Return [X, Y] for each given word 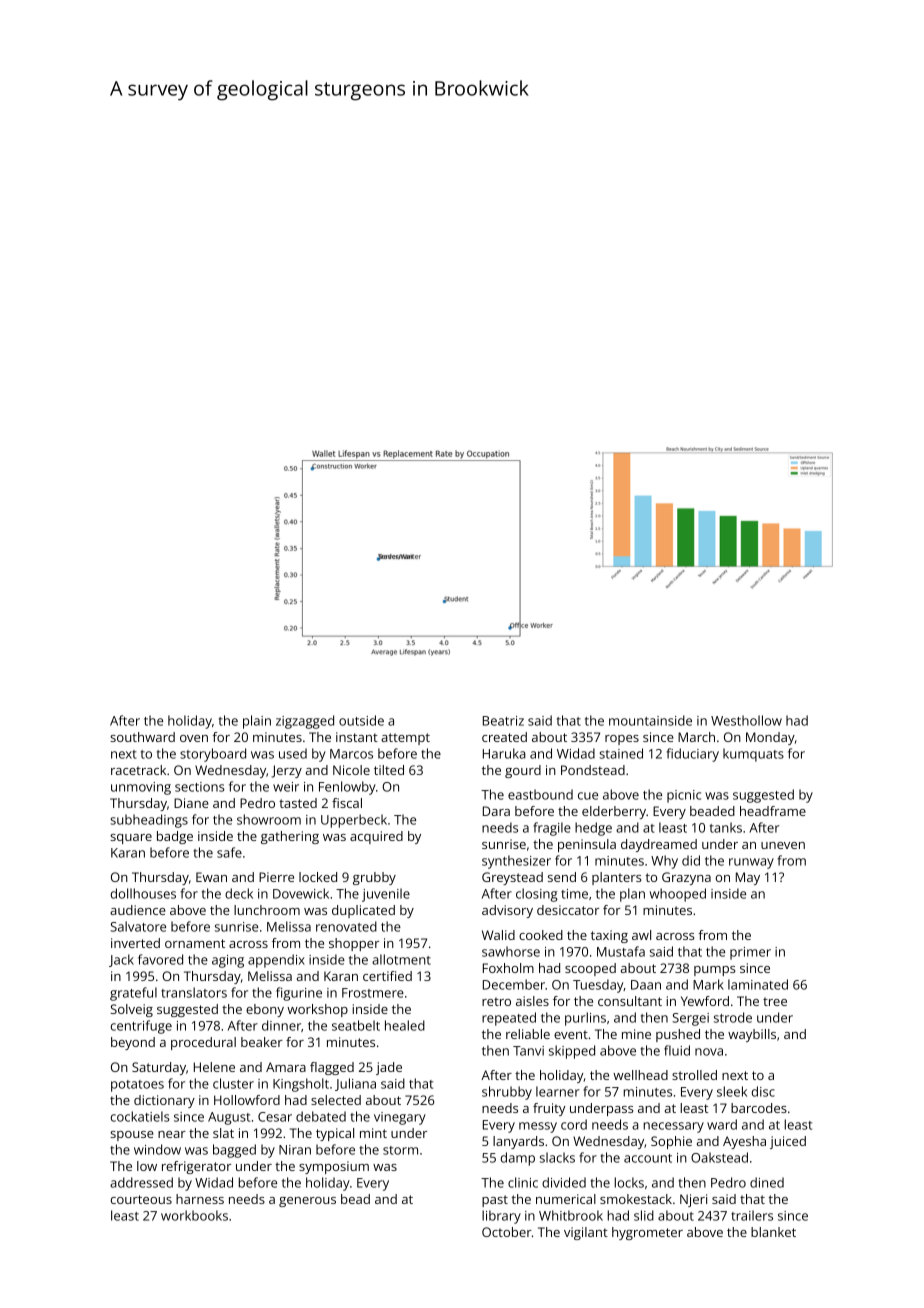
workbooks [194, 1215]
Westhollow [746, 720]
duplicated [363, 911]
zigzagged [305, 722]
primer [750, 953]
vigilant [586, 1233]
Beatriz [503, 721]
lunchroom [267, 910]
